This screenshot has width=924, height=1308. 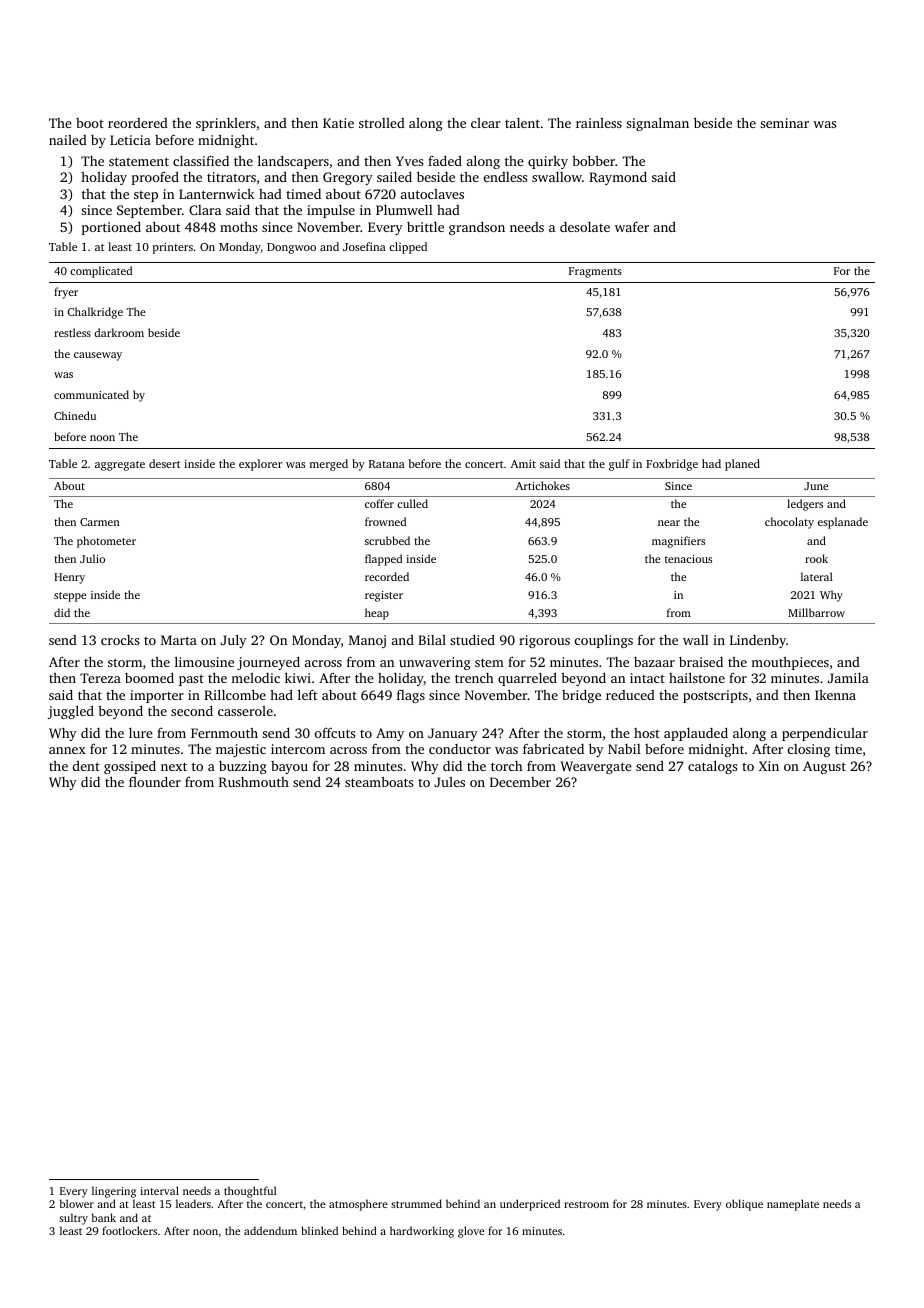 What do you see at coordinates (387, 464) in the screenshot?
I see `Ratana` at bounding box center [387, 464].
